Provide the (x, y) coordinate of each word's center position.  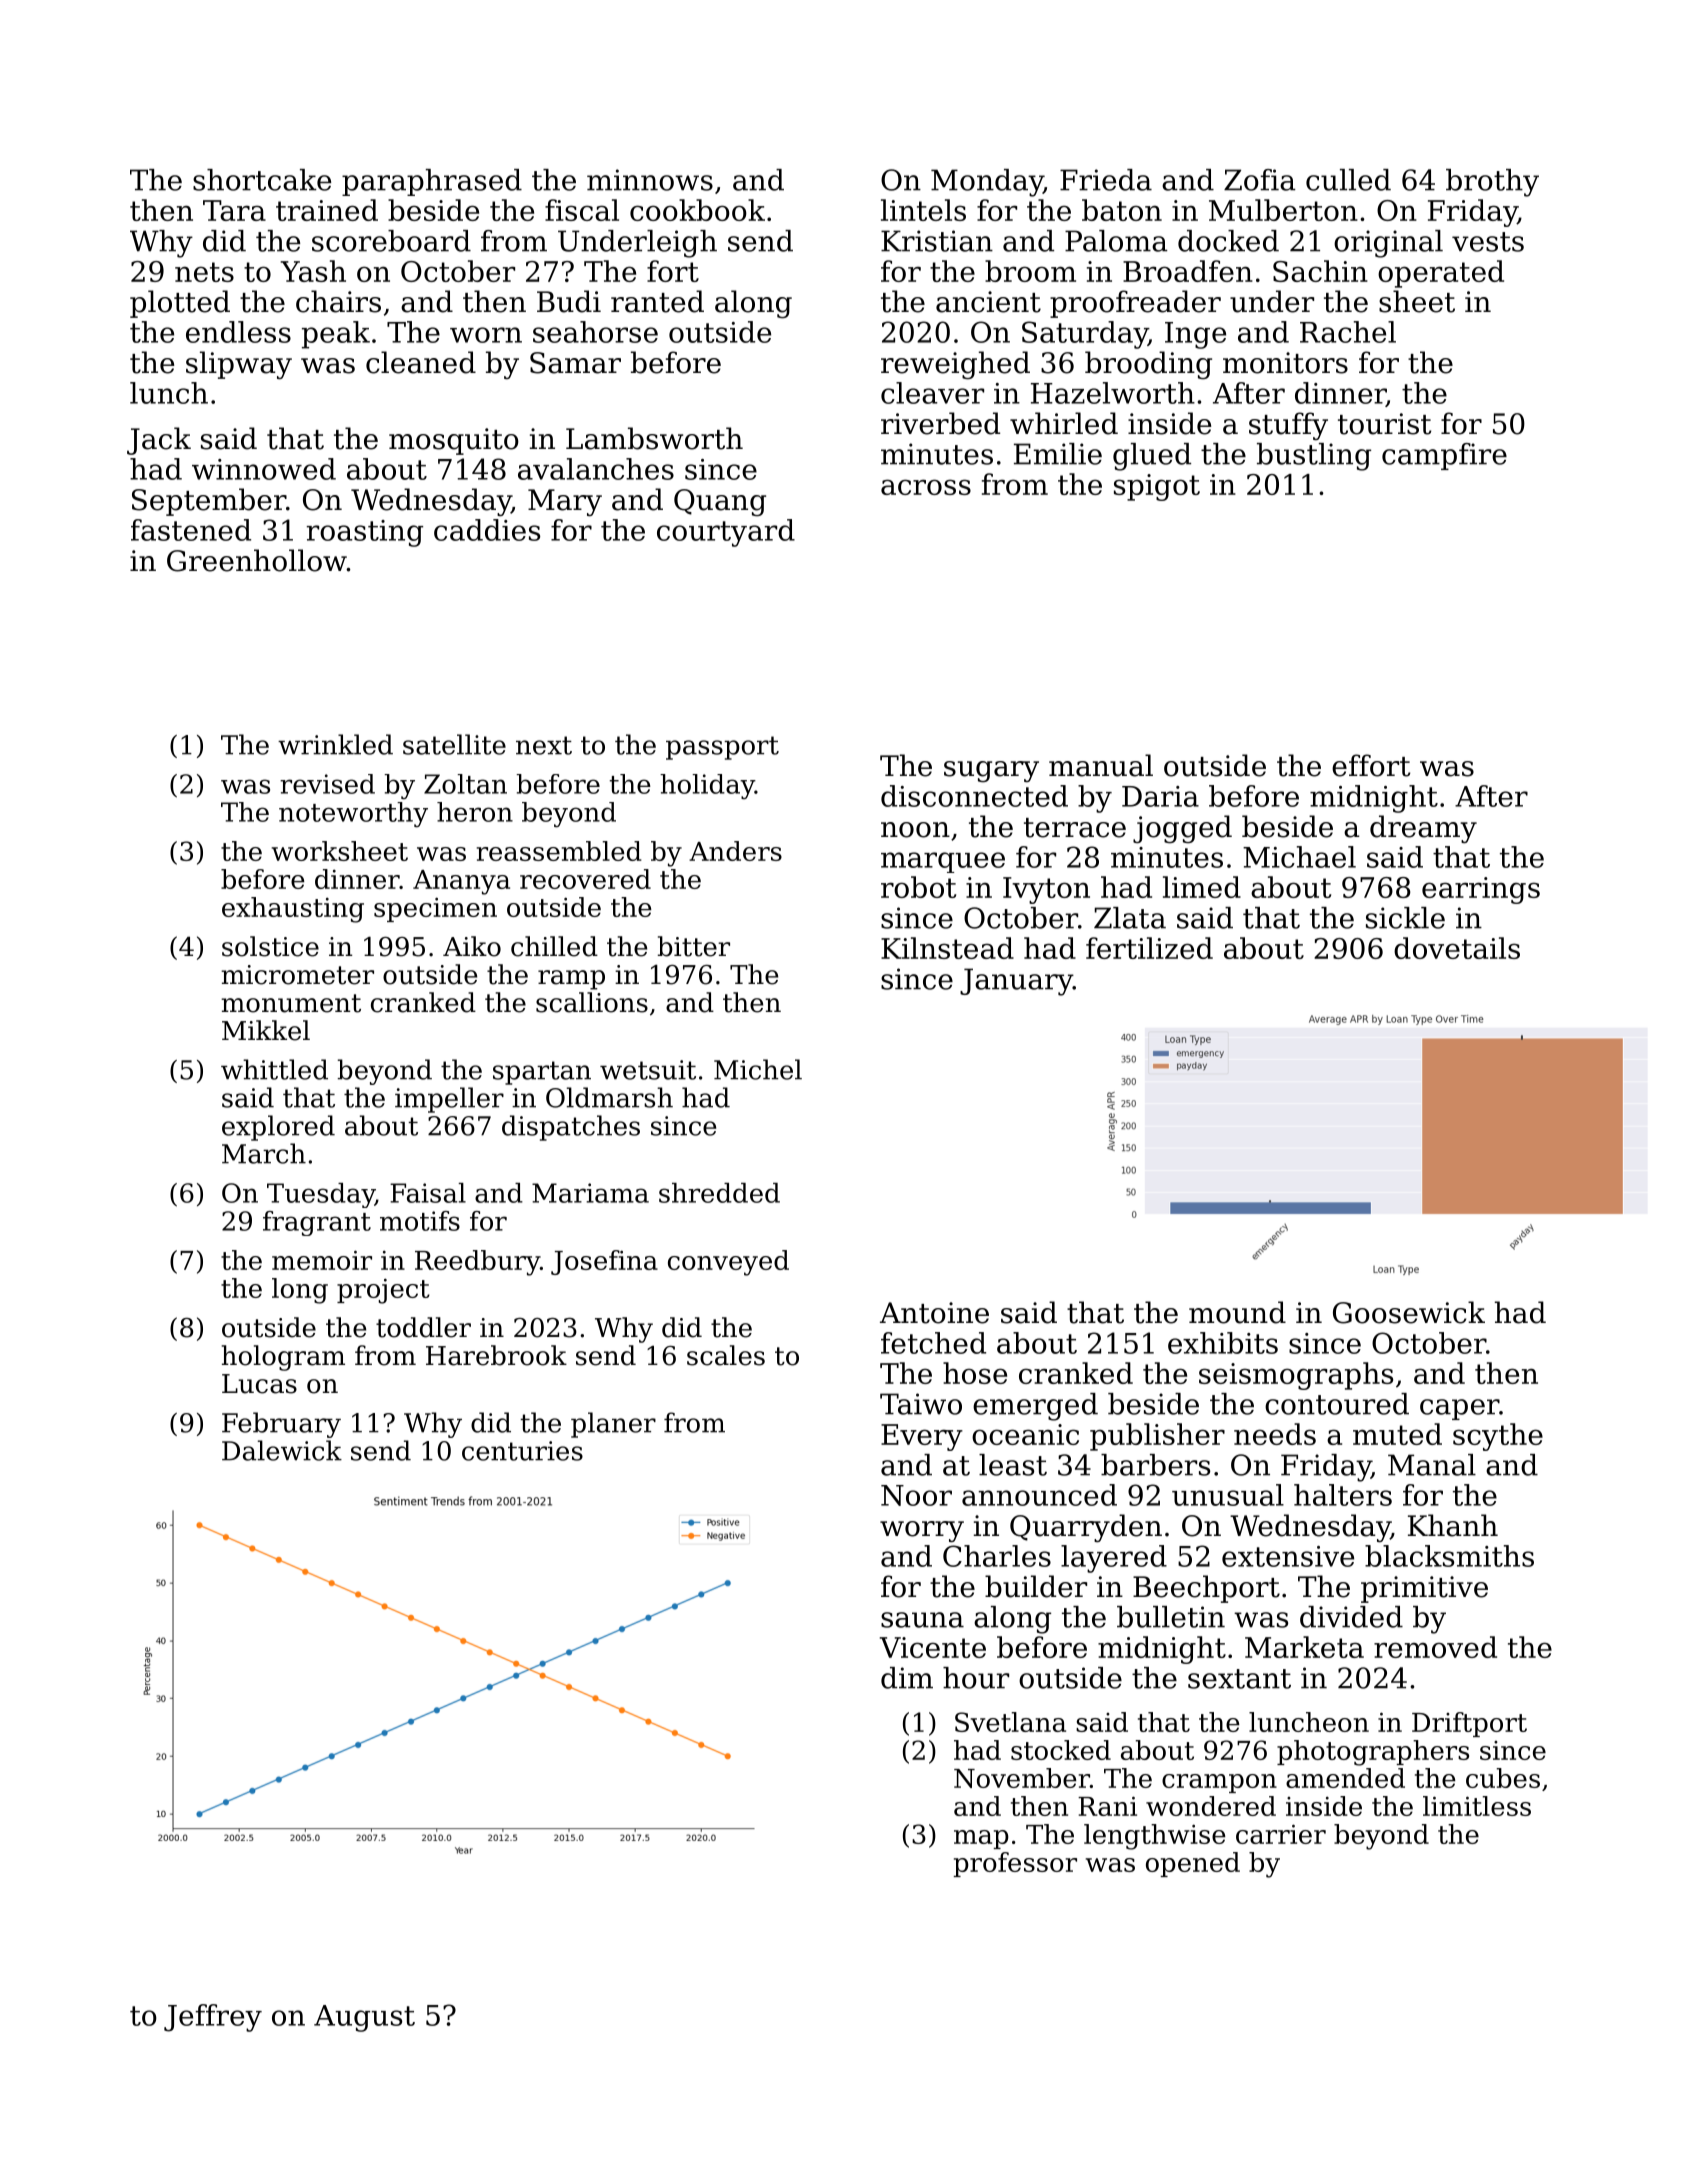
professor (1015, 1864)
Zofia (1260, 180)
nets (204, 272)
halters (1343, 1495)
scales (726, 1355)
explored (278, 1128)
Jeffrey (213, 2018)
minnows (650, 180)
